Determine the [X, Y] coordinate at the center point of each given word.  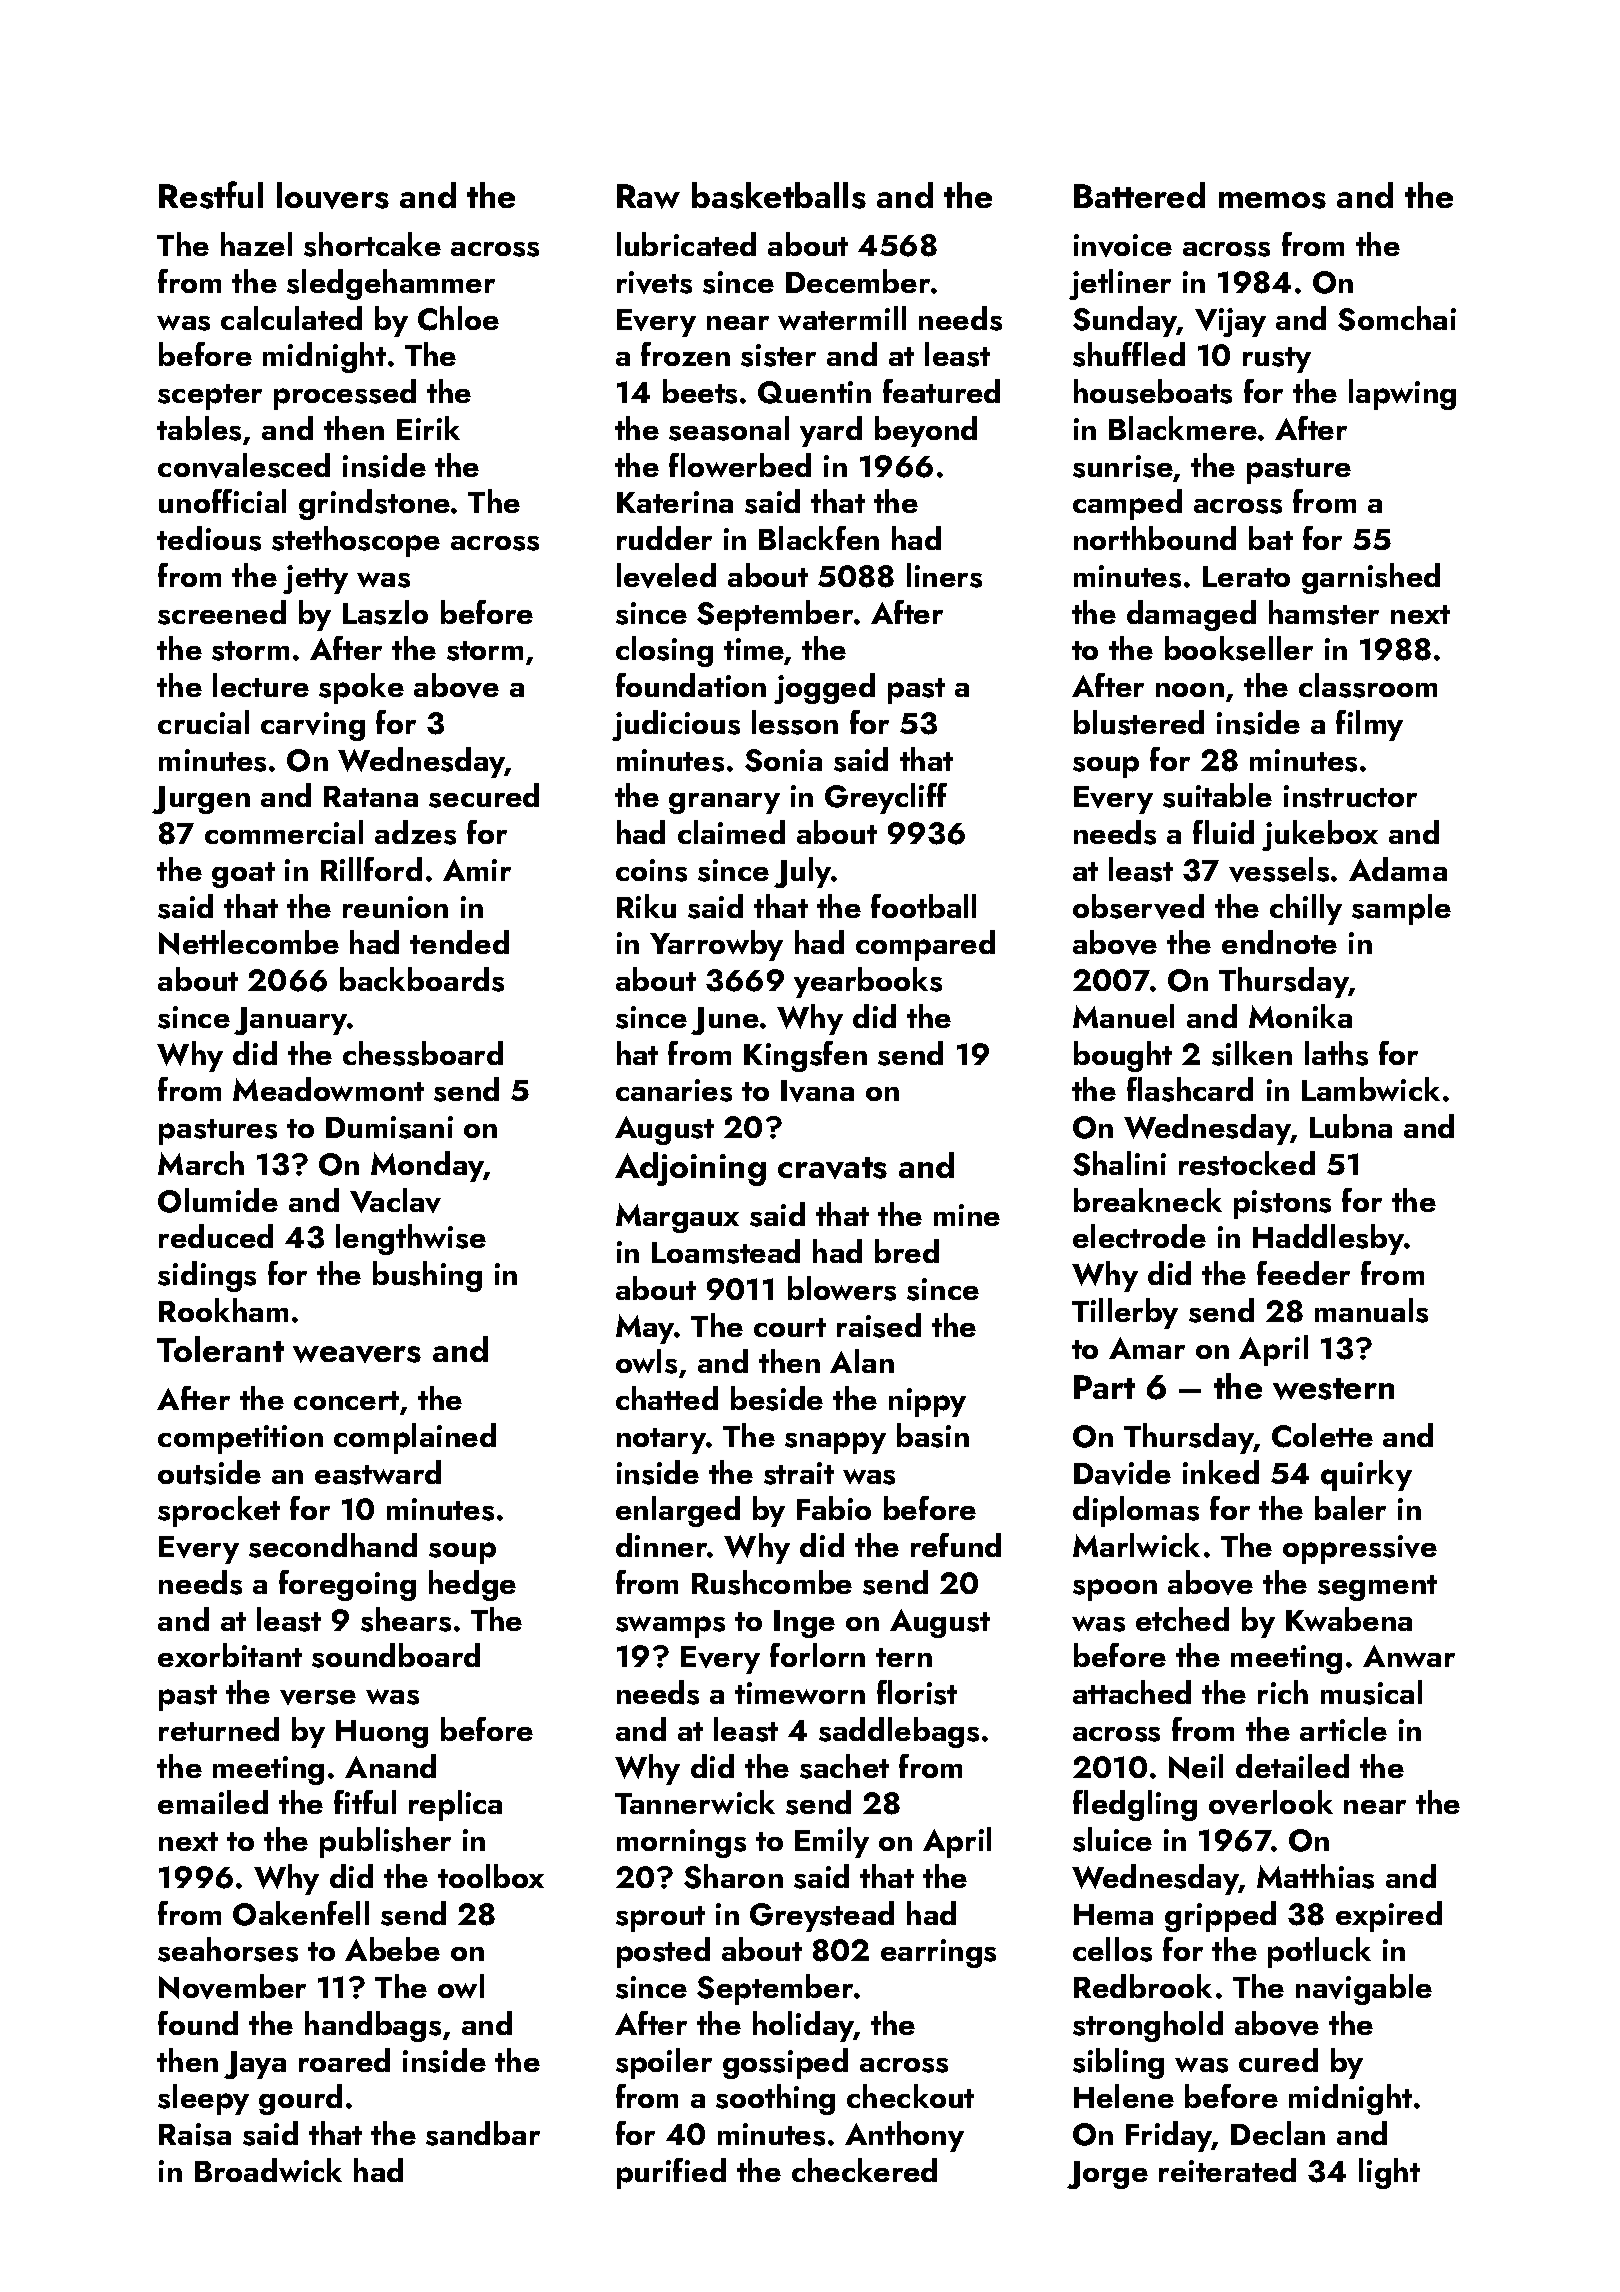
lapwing [1402, 394]
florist [917, 1692]
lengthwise [411, 1239]
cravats [832, 1168]
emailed [213, 1802]
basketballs [779, 195]
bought [1123, 1056]
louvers [333, 195]
